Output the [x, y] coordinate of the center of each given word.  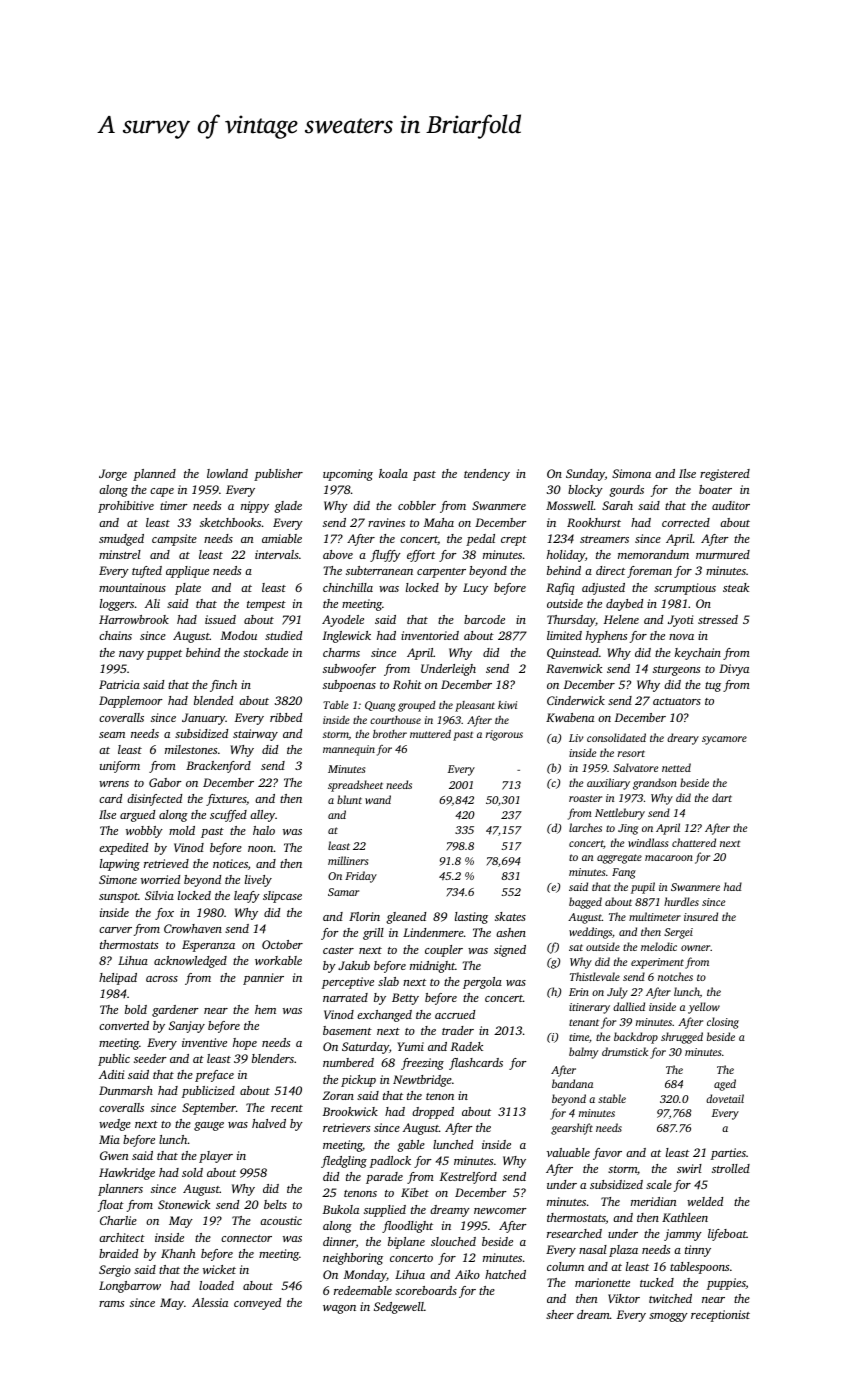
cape [162, 492]
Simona [631, 473]
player [216, 1157]
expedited [123, 849]
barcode [484, 619]
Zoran [338, 1095]
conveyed [257, 1304]
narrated [345, 997]
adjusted [603, 589]
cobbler [417, 505]
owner [696, 948]
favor [607, 1154]
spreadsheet [355, 786]
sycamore [724, 740]
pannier [263, 979]
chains [115, 635]
